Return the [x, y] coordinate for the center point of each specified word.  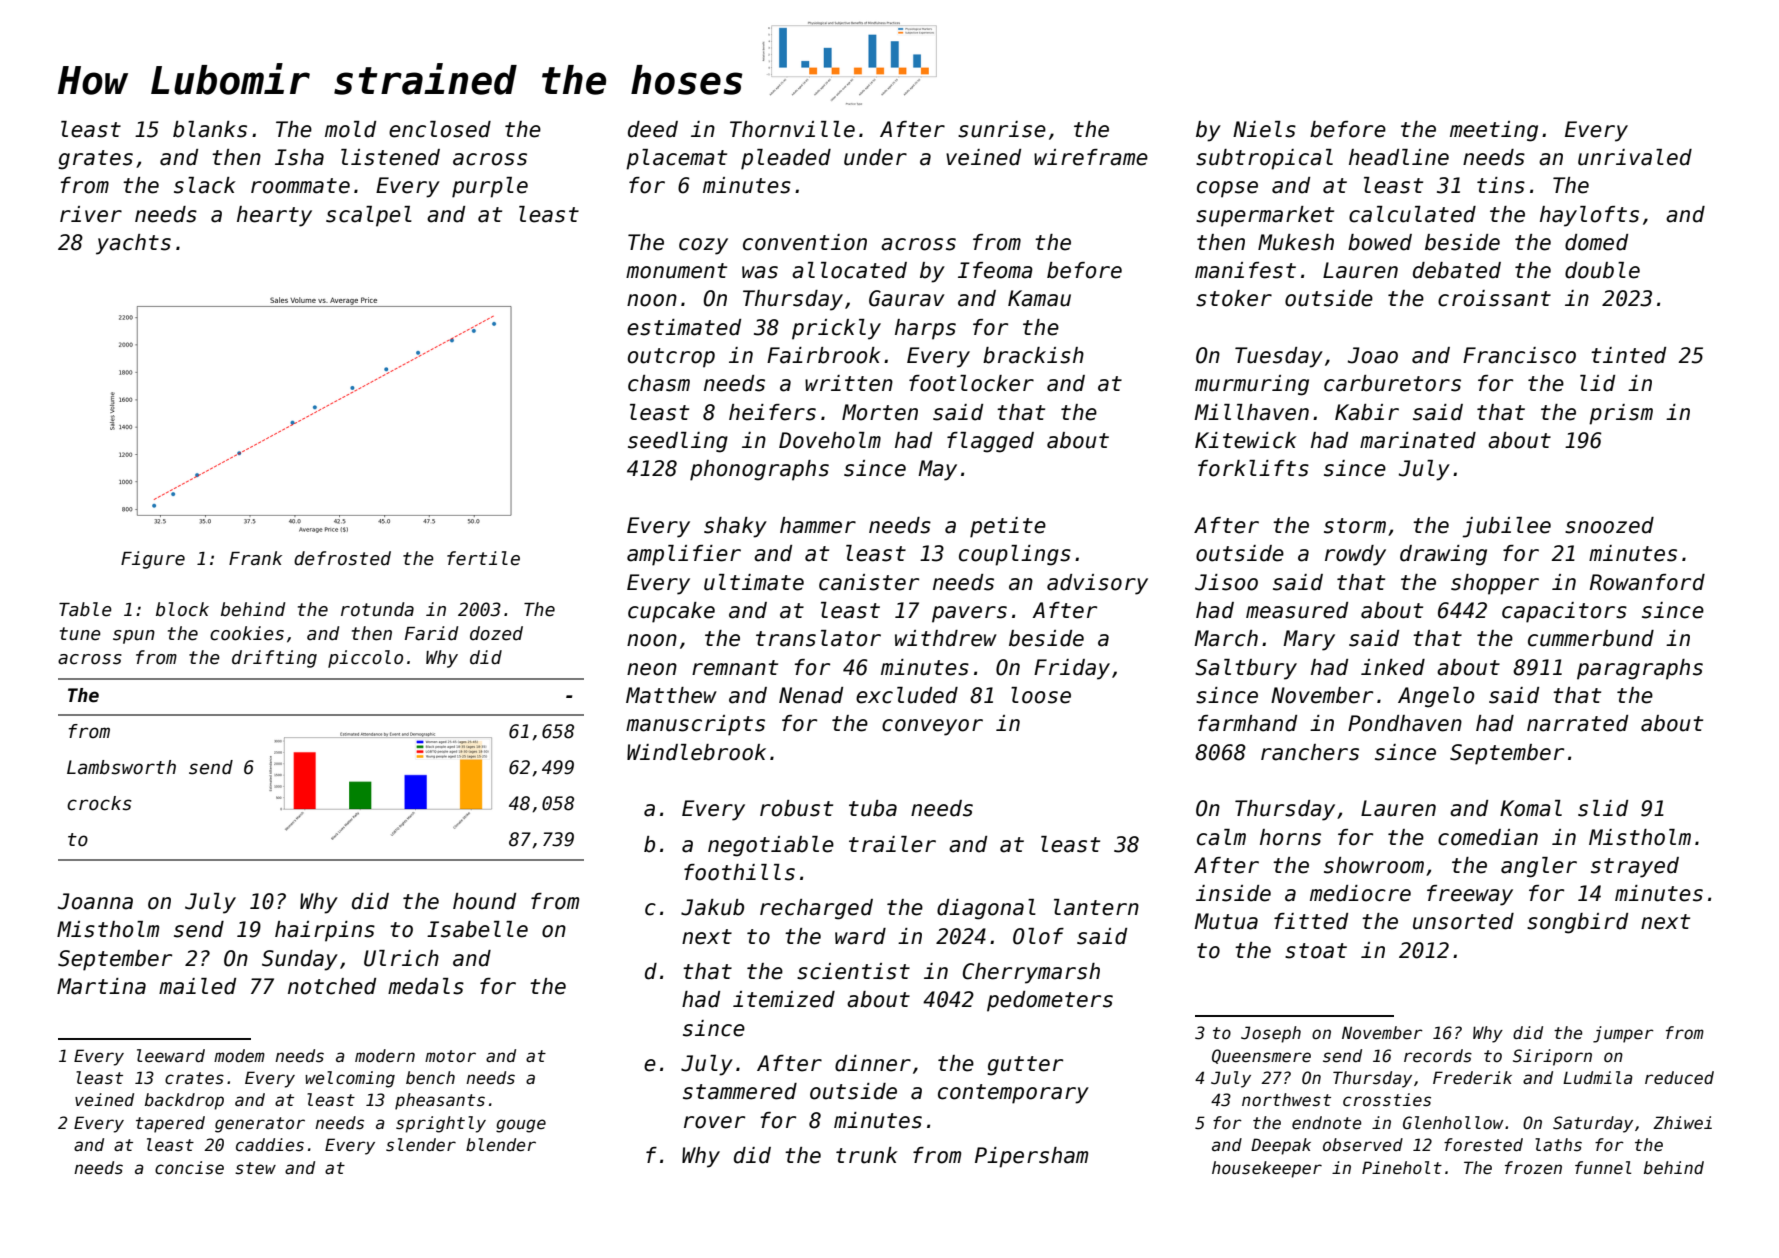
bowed [1380, 242]
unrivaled [1635, 157]
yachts [133, 244]
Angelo [1436, 697]
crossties [1387, 1100]
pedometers [1050, 1001]
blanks [210, 129]
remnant [735, 668]
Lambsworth [121, 767]
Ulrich [401, 958]
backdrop [184, 1101]
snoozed [1609, 525]
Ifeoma [995, 270]
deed [653, 129]
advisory [1097, 584]
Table [85, 609]
